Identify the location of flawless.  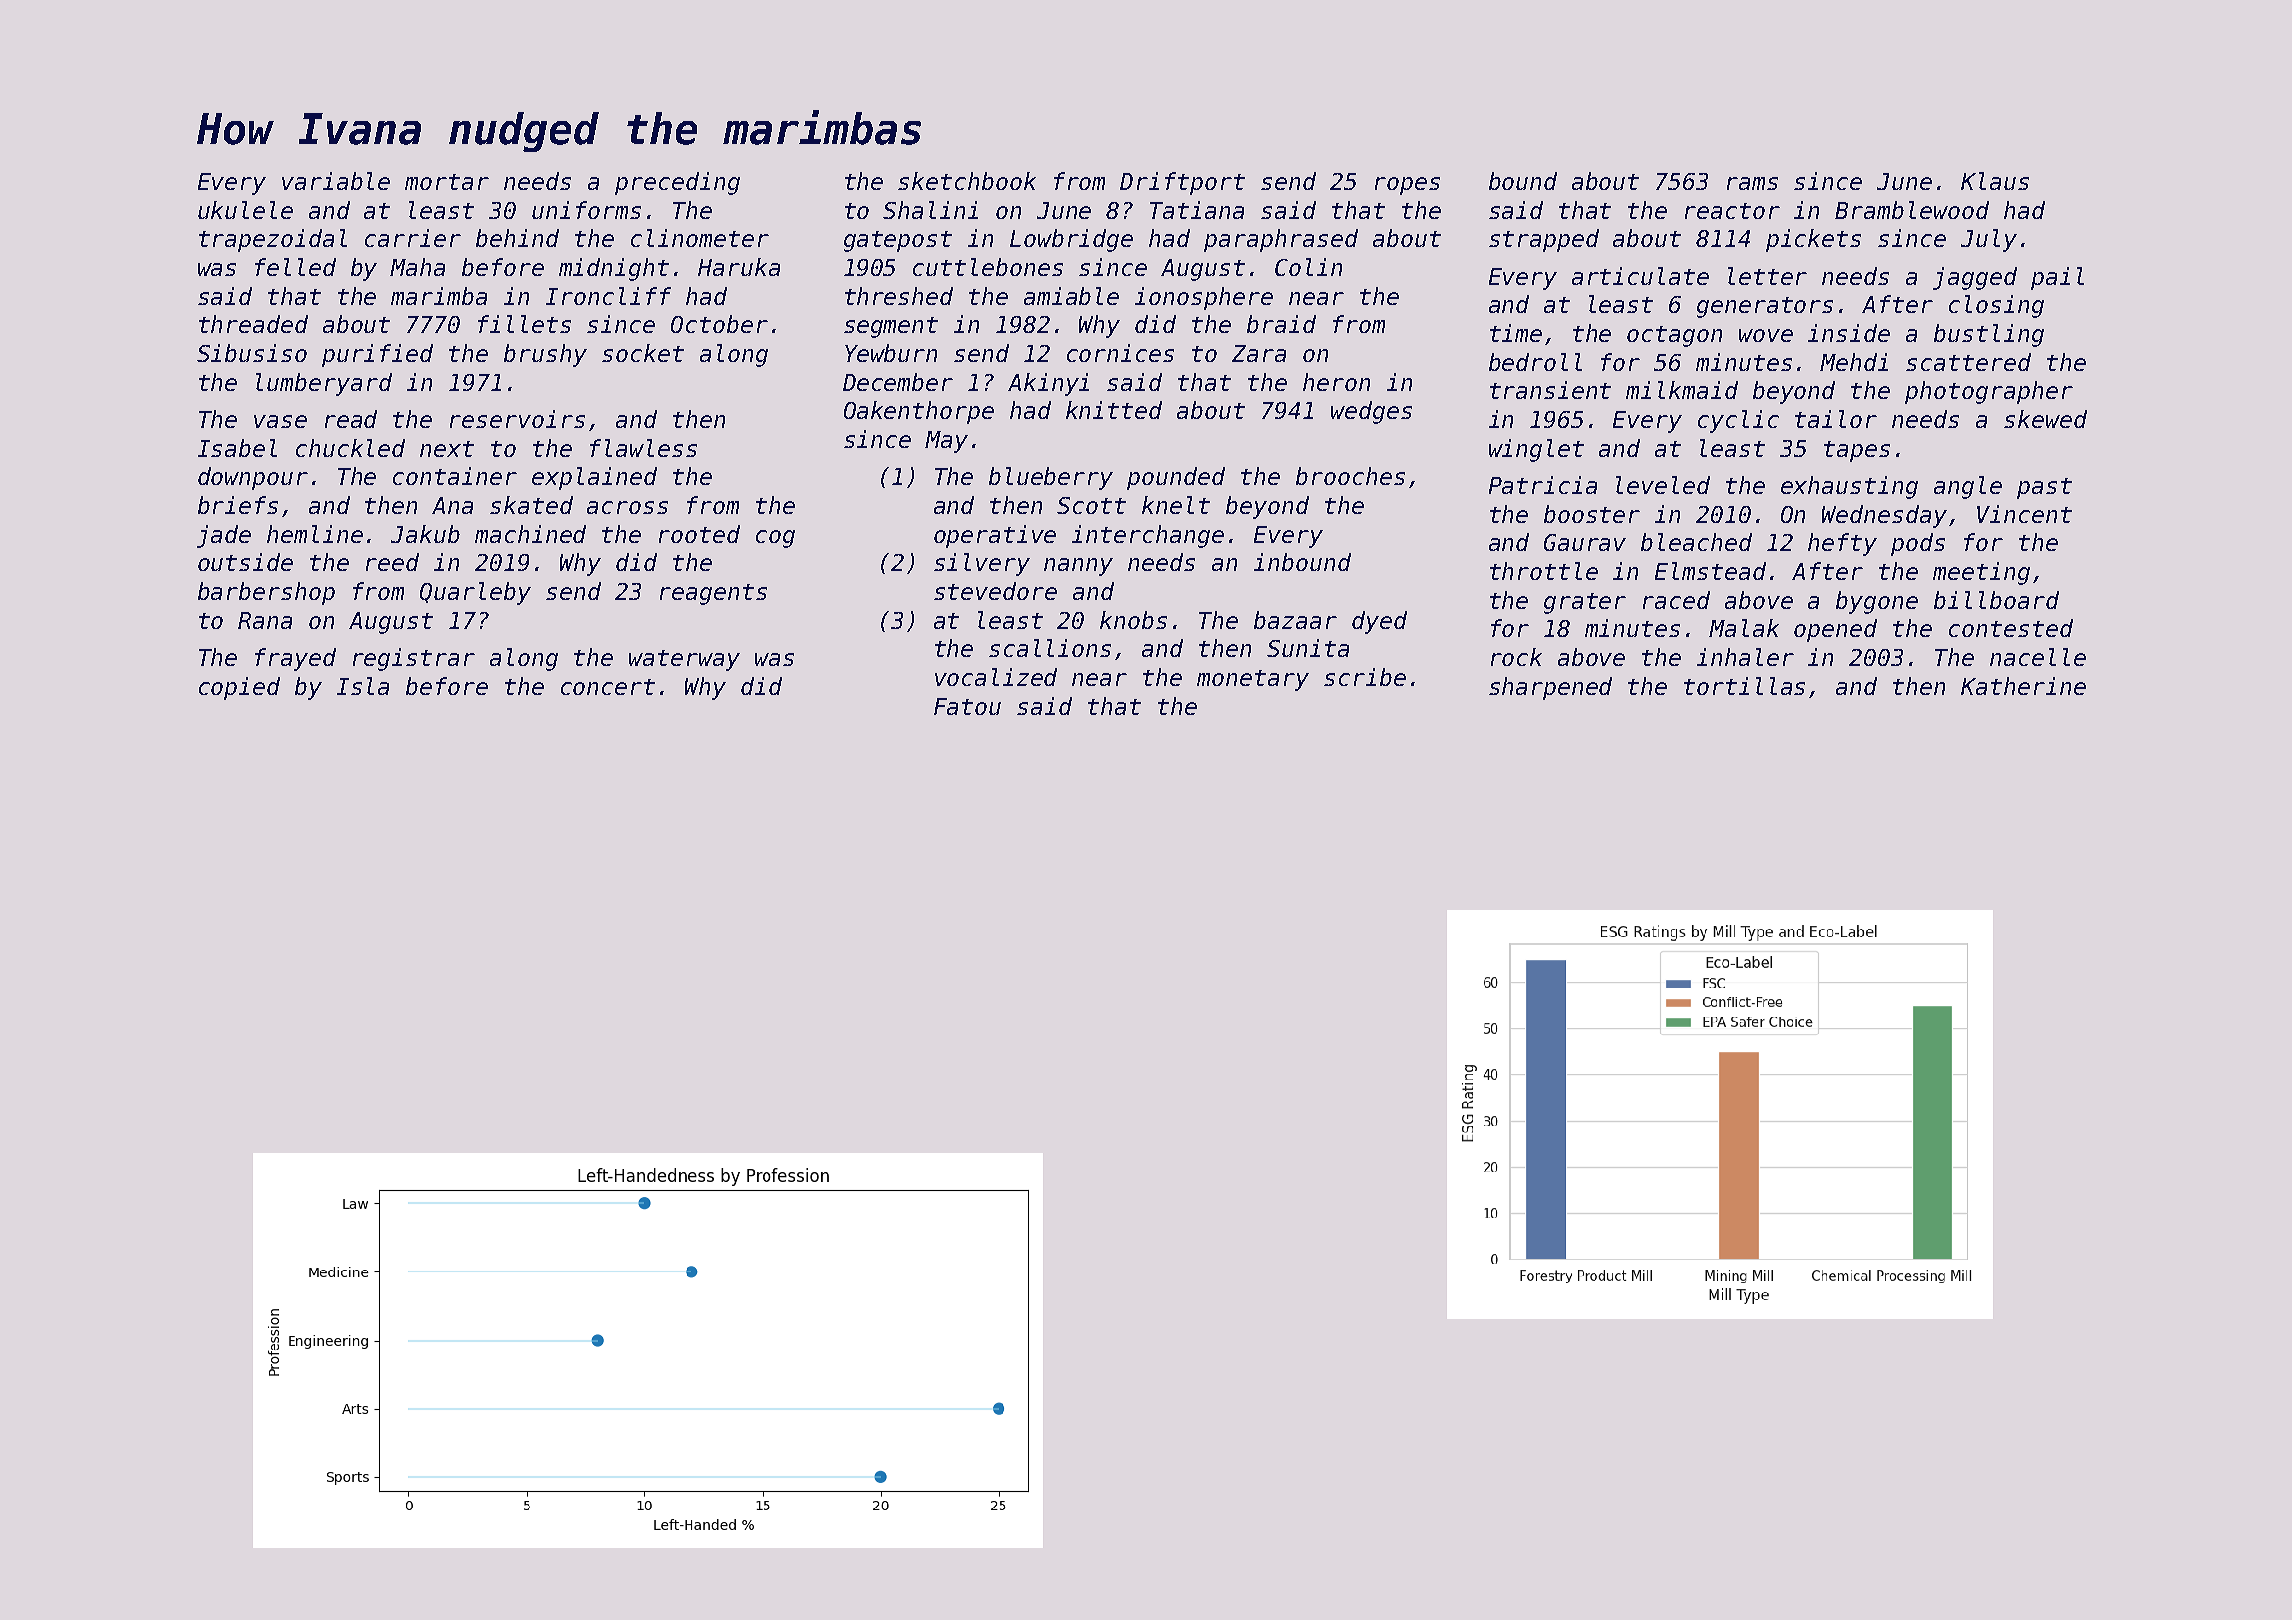
(643, 448).
